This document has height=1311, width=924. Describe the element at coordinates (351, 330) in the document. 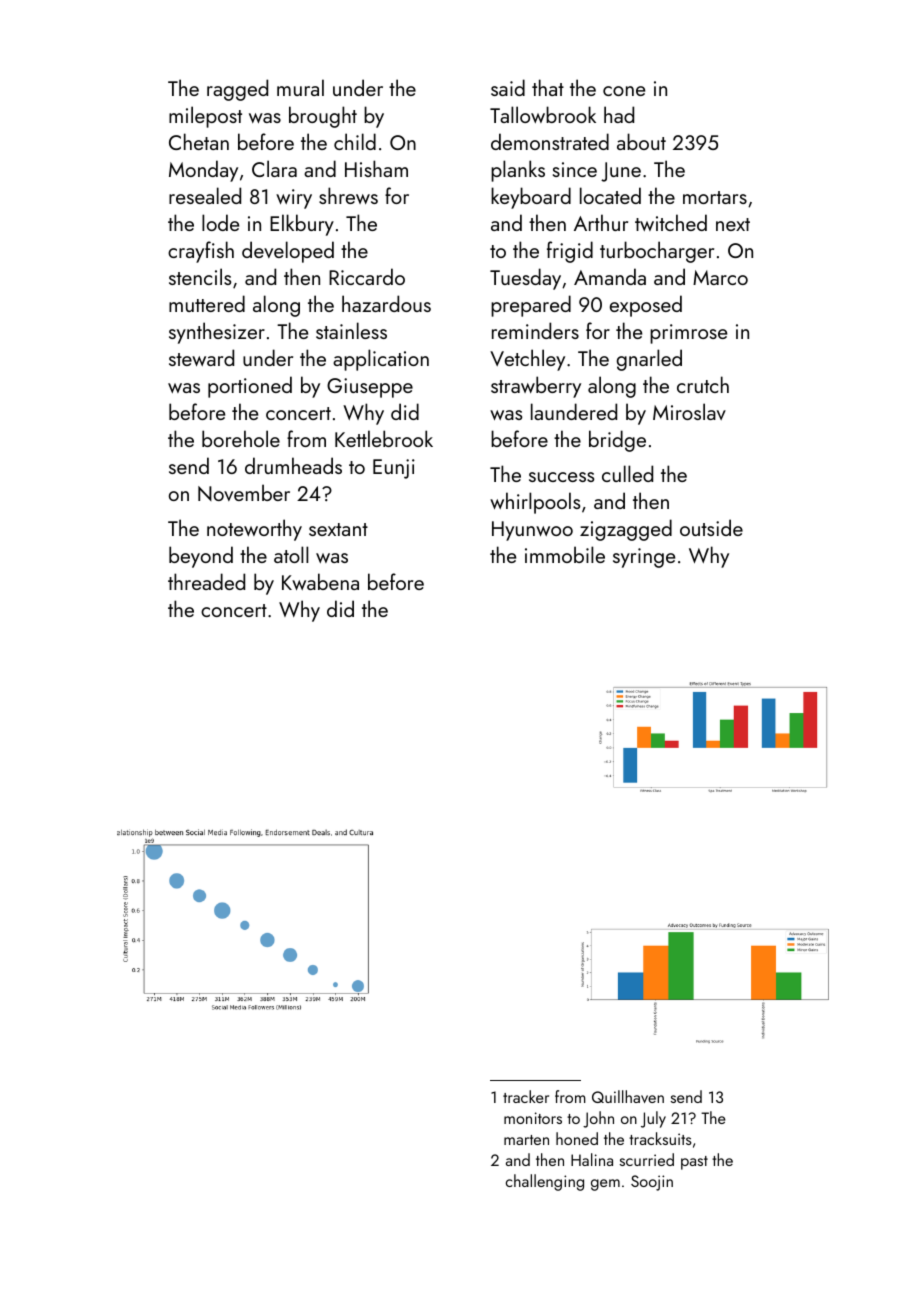

I see `stainless` at that location.
